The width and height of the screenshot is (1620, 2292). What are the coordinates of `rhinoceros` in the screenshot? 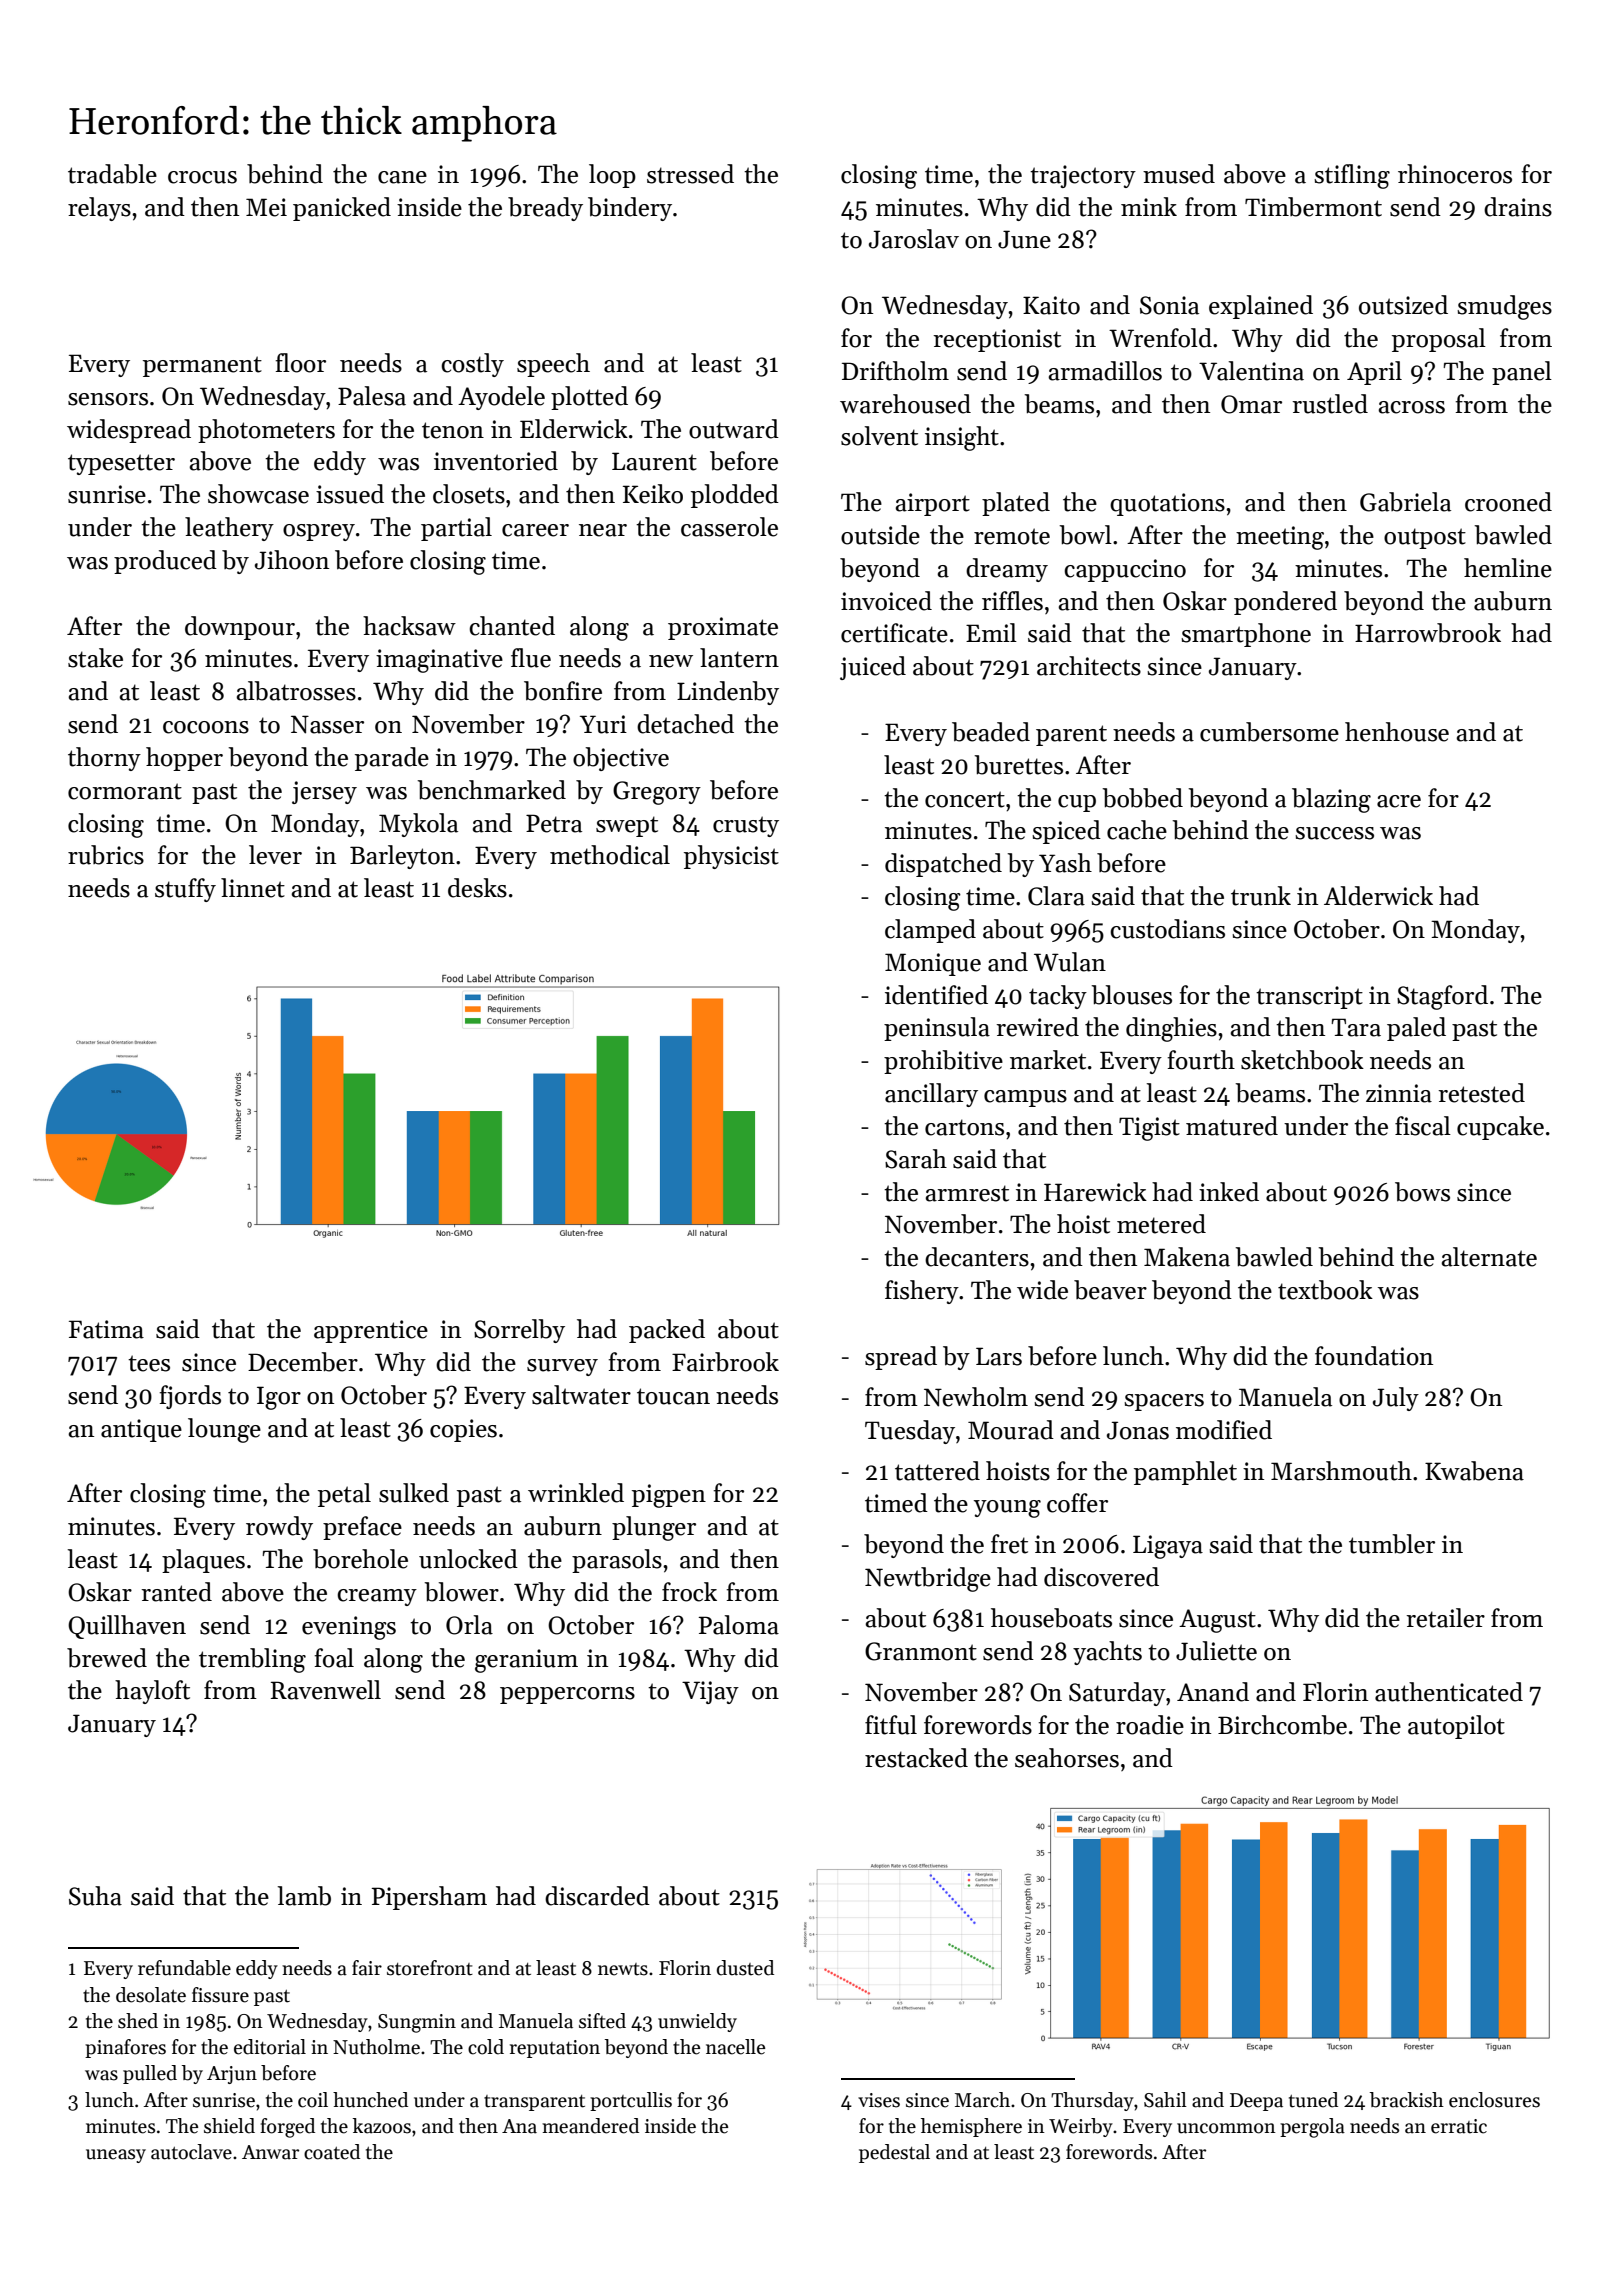 It's located at (1455, 174).
